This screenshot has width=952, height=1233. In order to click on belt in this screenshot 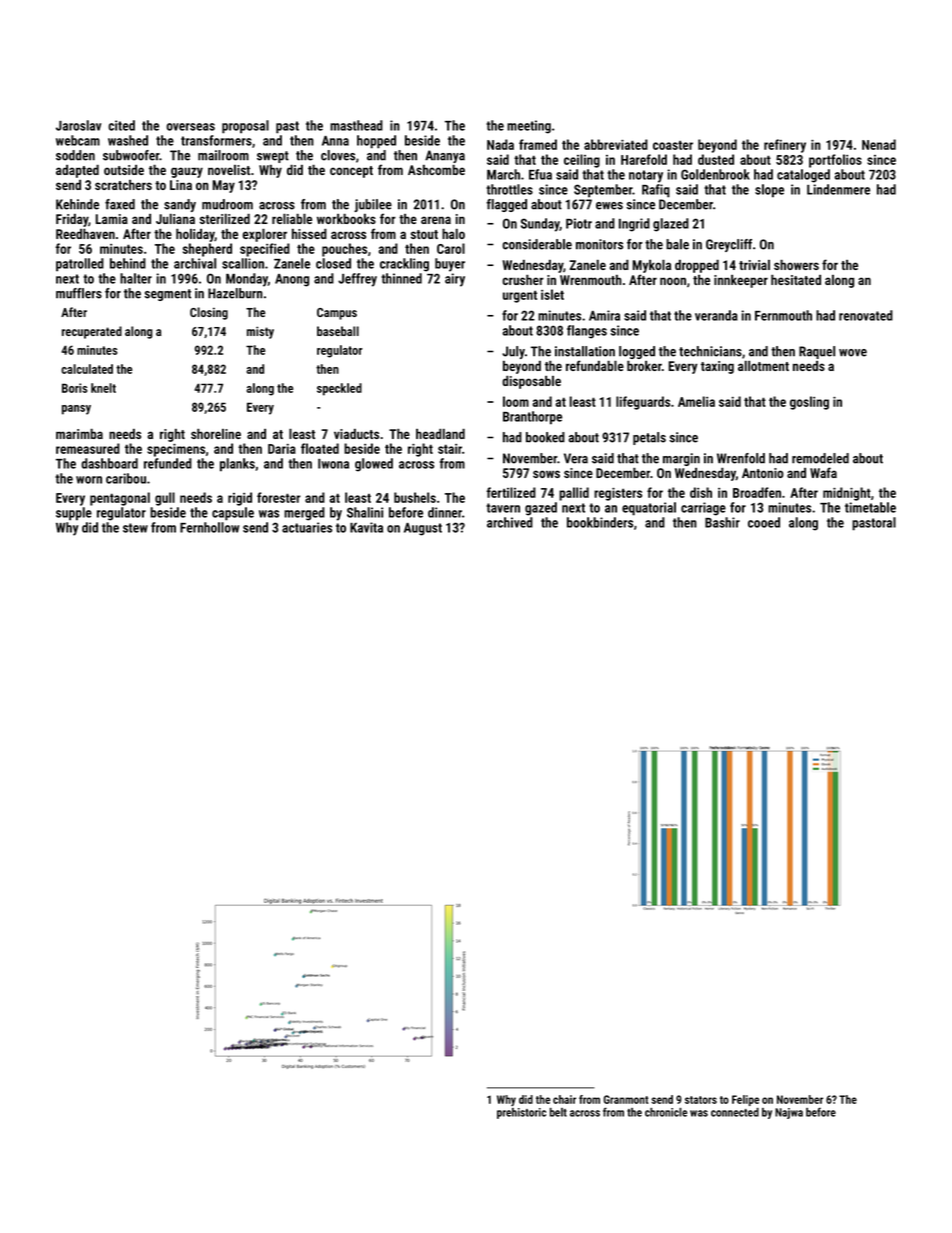, I will do `click(558, 1112)`.
